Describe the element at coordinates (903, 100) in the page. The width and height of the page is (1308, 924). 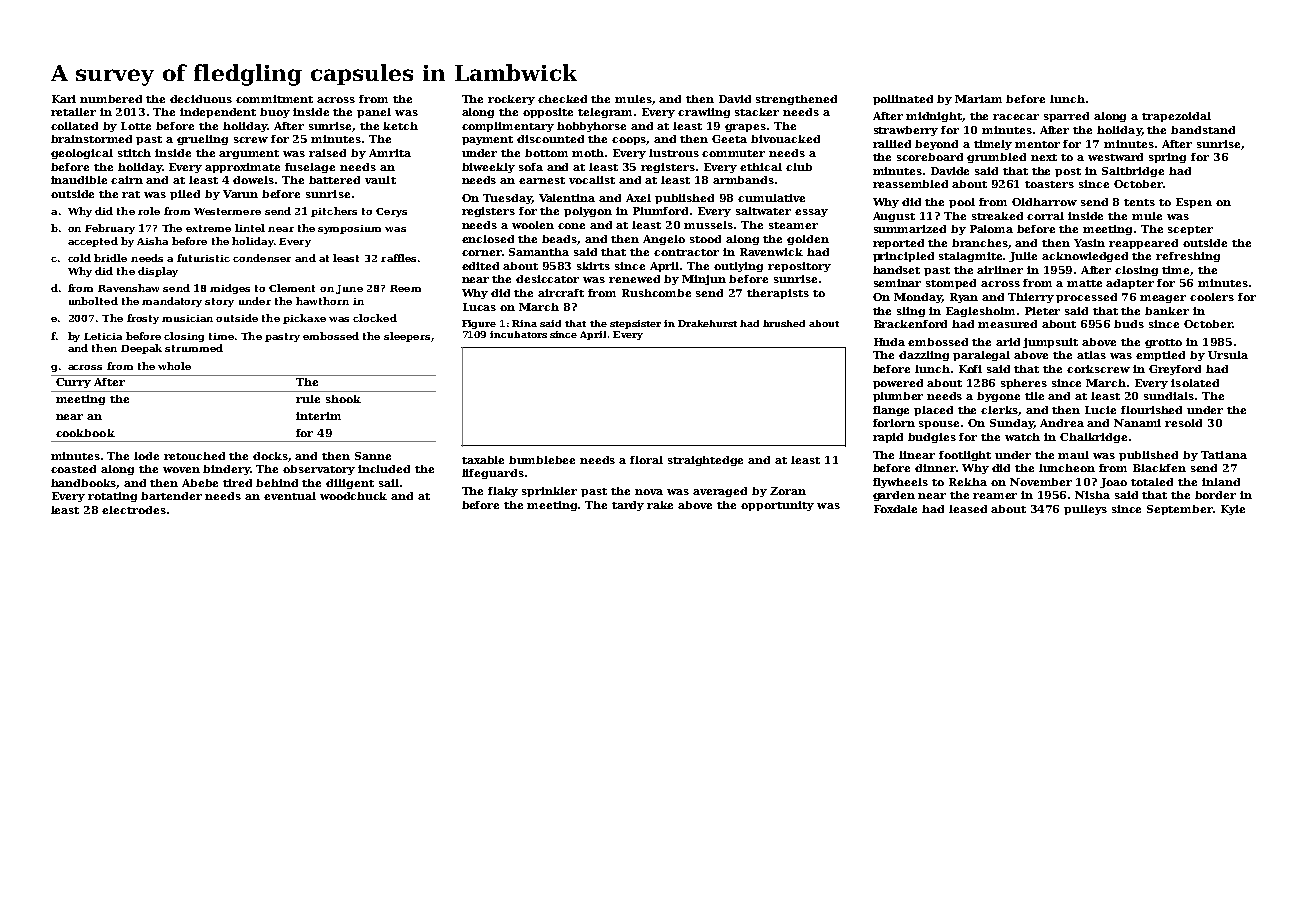
I see `pollinated` at that location.
